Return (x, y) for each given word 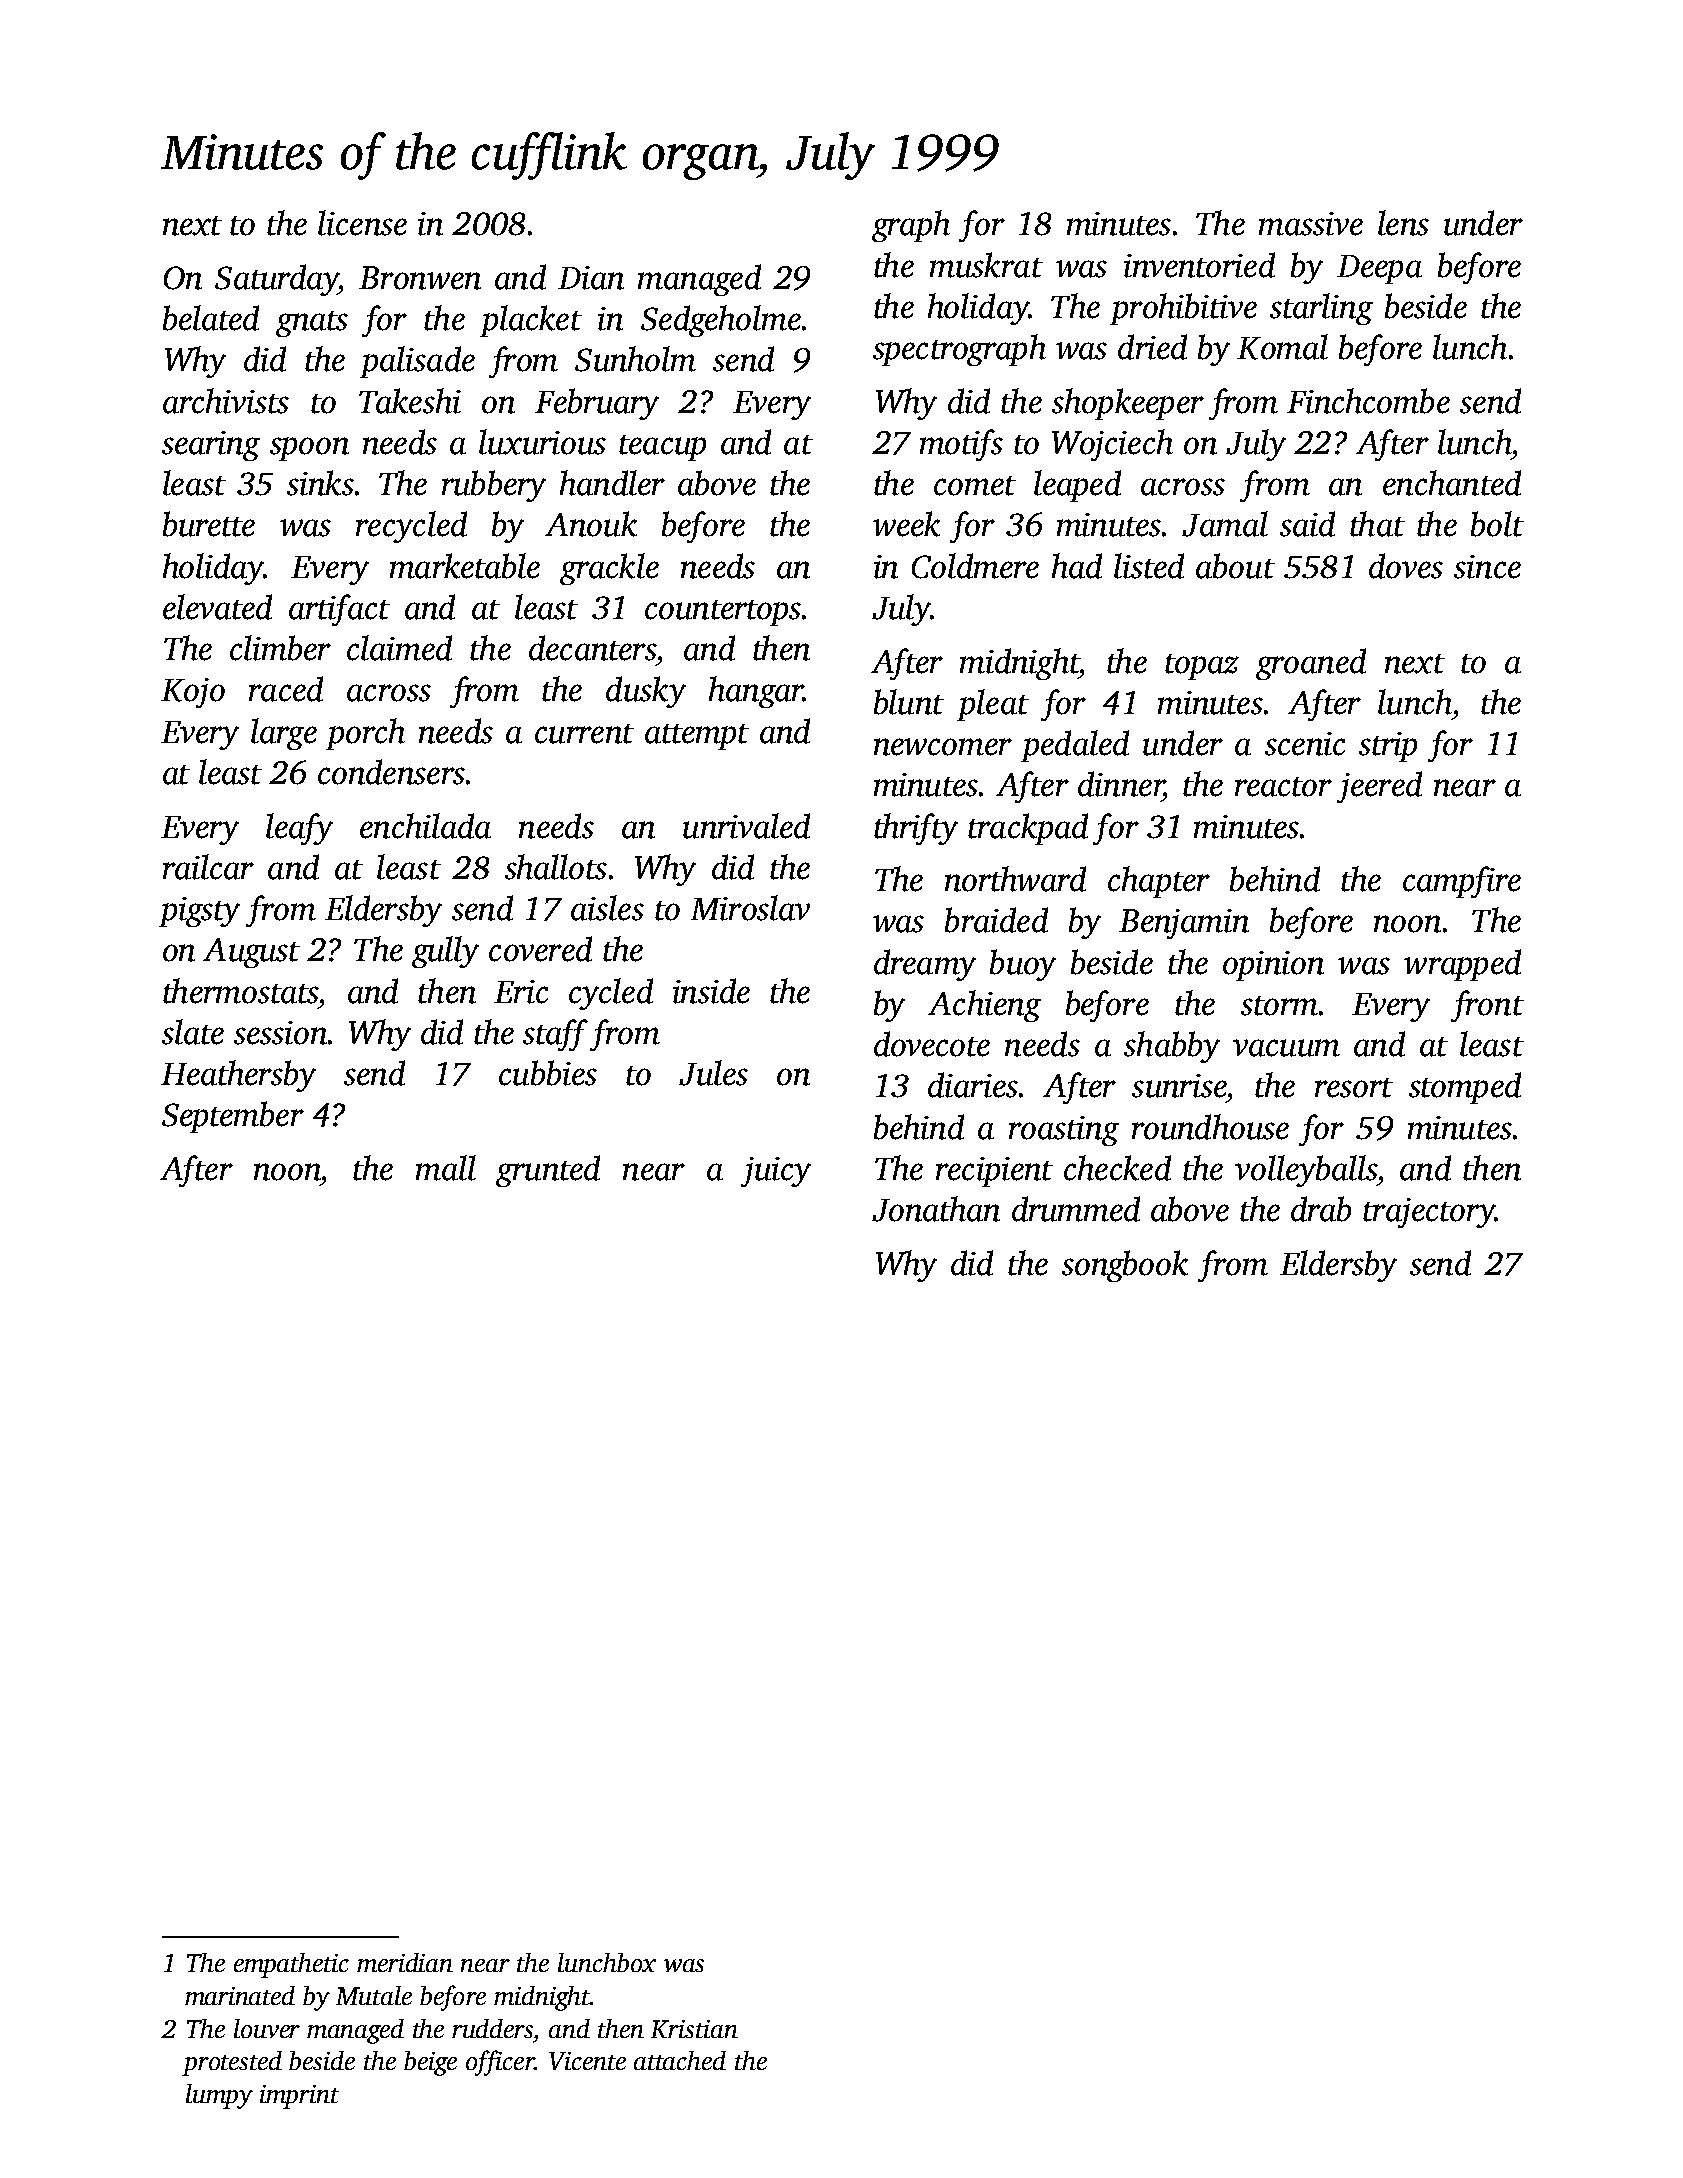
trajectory (1429, 1213)
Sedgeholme (721, 321)
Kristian (694, 2029)
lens (1403, 223)
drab (1321, 1209)
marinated (240, 1995)
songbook (1125, 1266)
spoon (309, 449)
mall (446, 1168)
